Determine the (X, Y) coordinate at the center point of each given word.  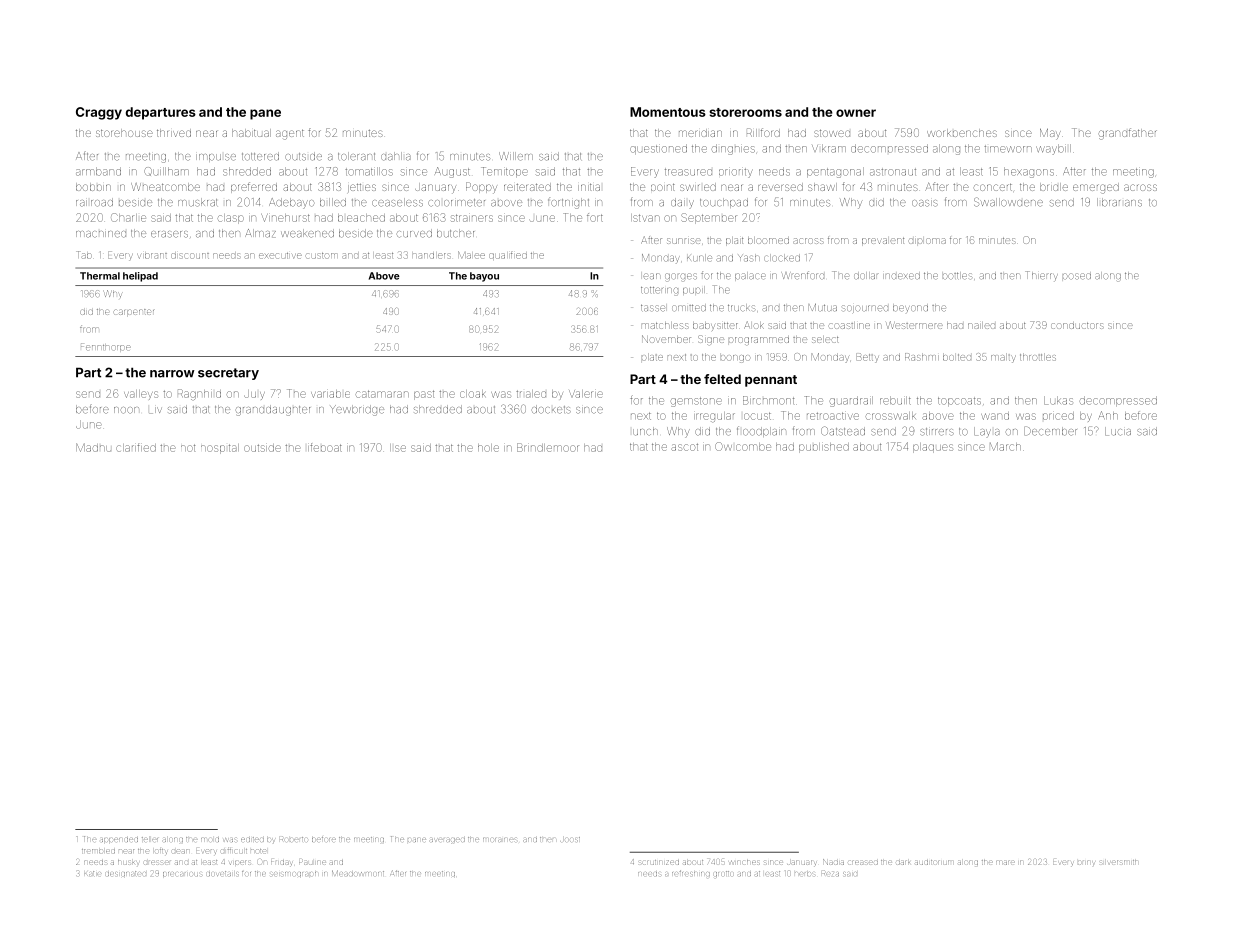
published (824, 448)
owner (856, 113)
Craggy (99, 113)
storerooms (745, 112)
